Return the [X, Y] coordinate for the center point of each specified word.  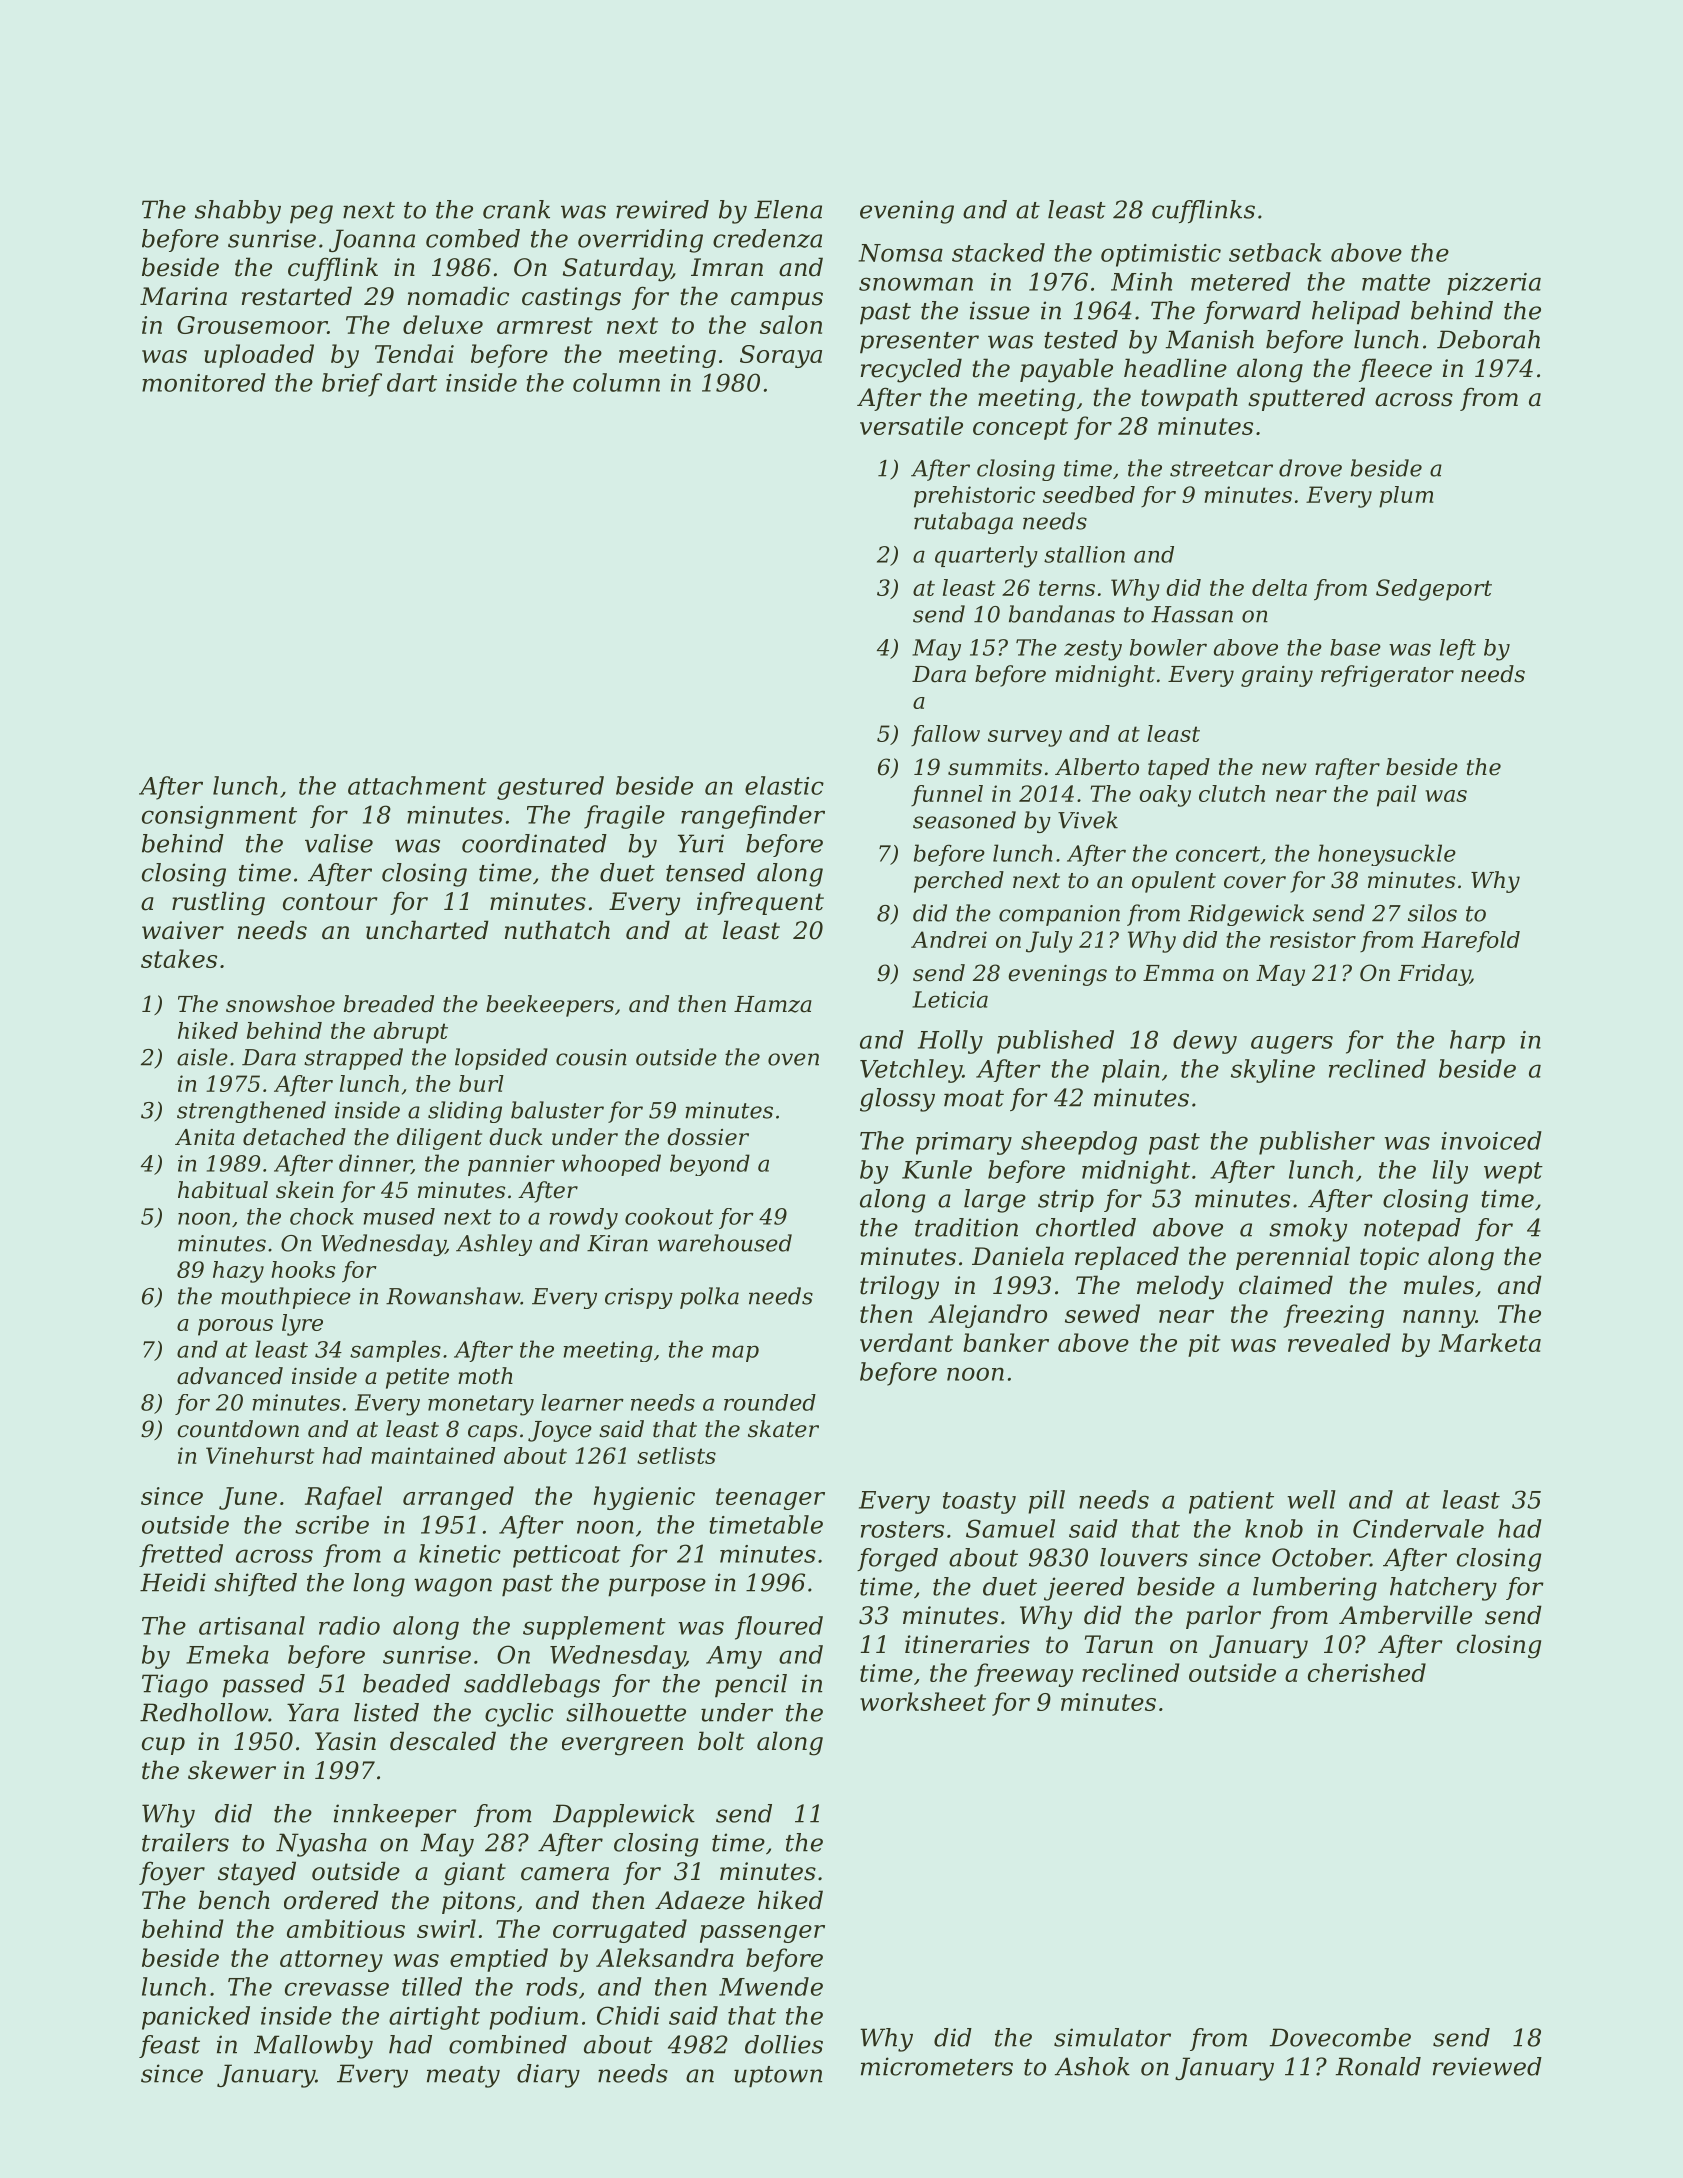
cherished [1367, 1672]
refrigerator [1387, 676]
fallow [945, 735]
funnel [947, 795]
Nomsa [901, 253]
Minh [1141, 281]
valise [339, 843]
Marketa [1490, 1342]
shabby [238, 212]
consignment [219, 817]
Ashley [494, 1245]
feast [169, 2046]
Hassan [1192, 614]
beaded [406, 1683]
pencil [751, 1686]
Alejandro [987, 1316]
